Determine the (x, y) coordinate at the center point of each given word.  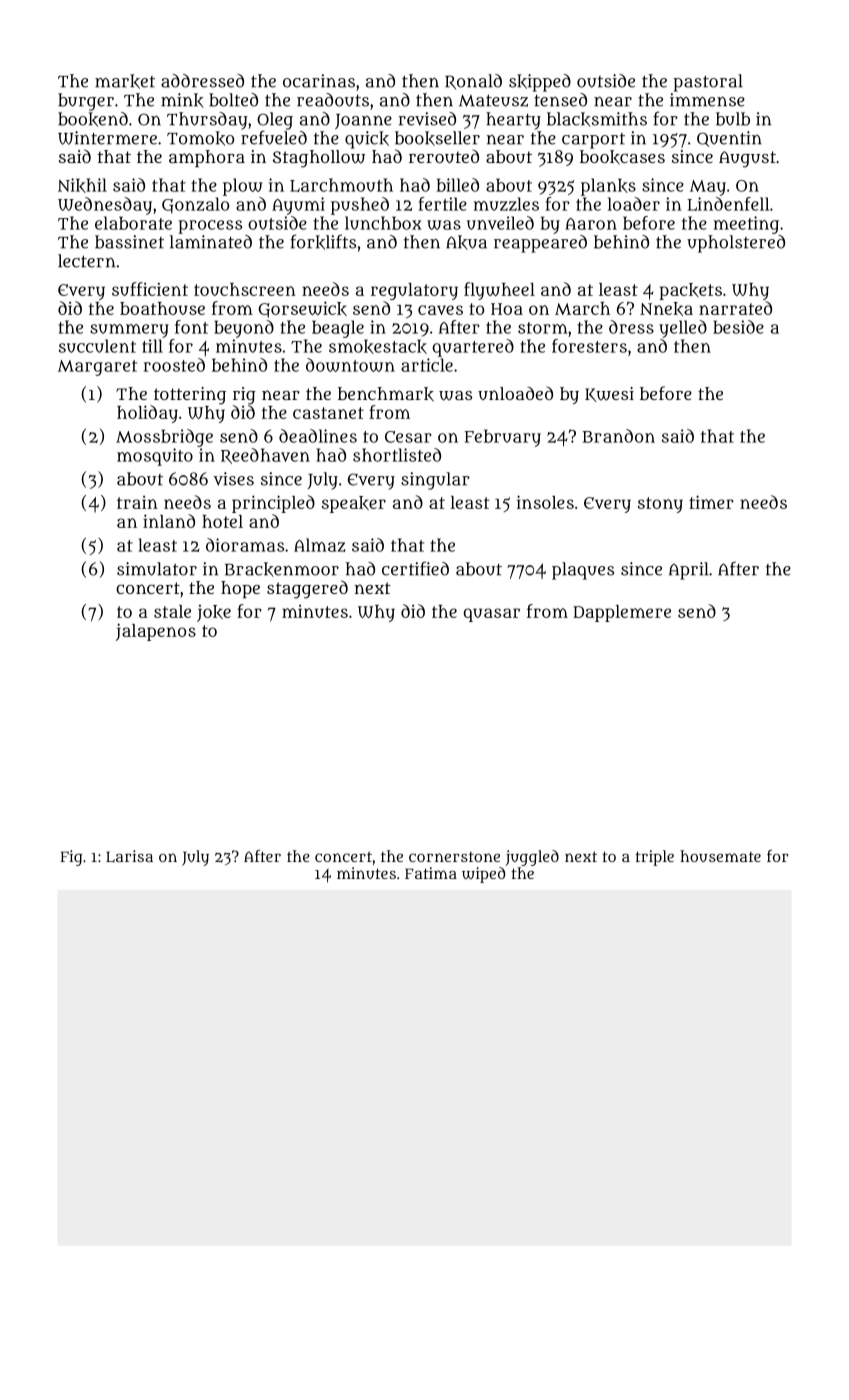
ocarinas (319, 81)
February (503, 438)
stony (660, 505)
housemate (720, 856)
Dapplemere (622, 613)
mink (182, 100)
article (427, 365)
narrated (735, 308)
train (137, 502)
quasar (491, 615)
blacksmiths (597, 119)
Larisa (129, 856)
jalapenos (156, 632)
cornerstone (454, 857)
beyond (244, 329)
